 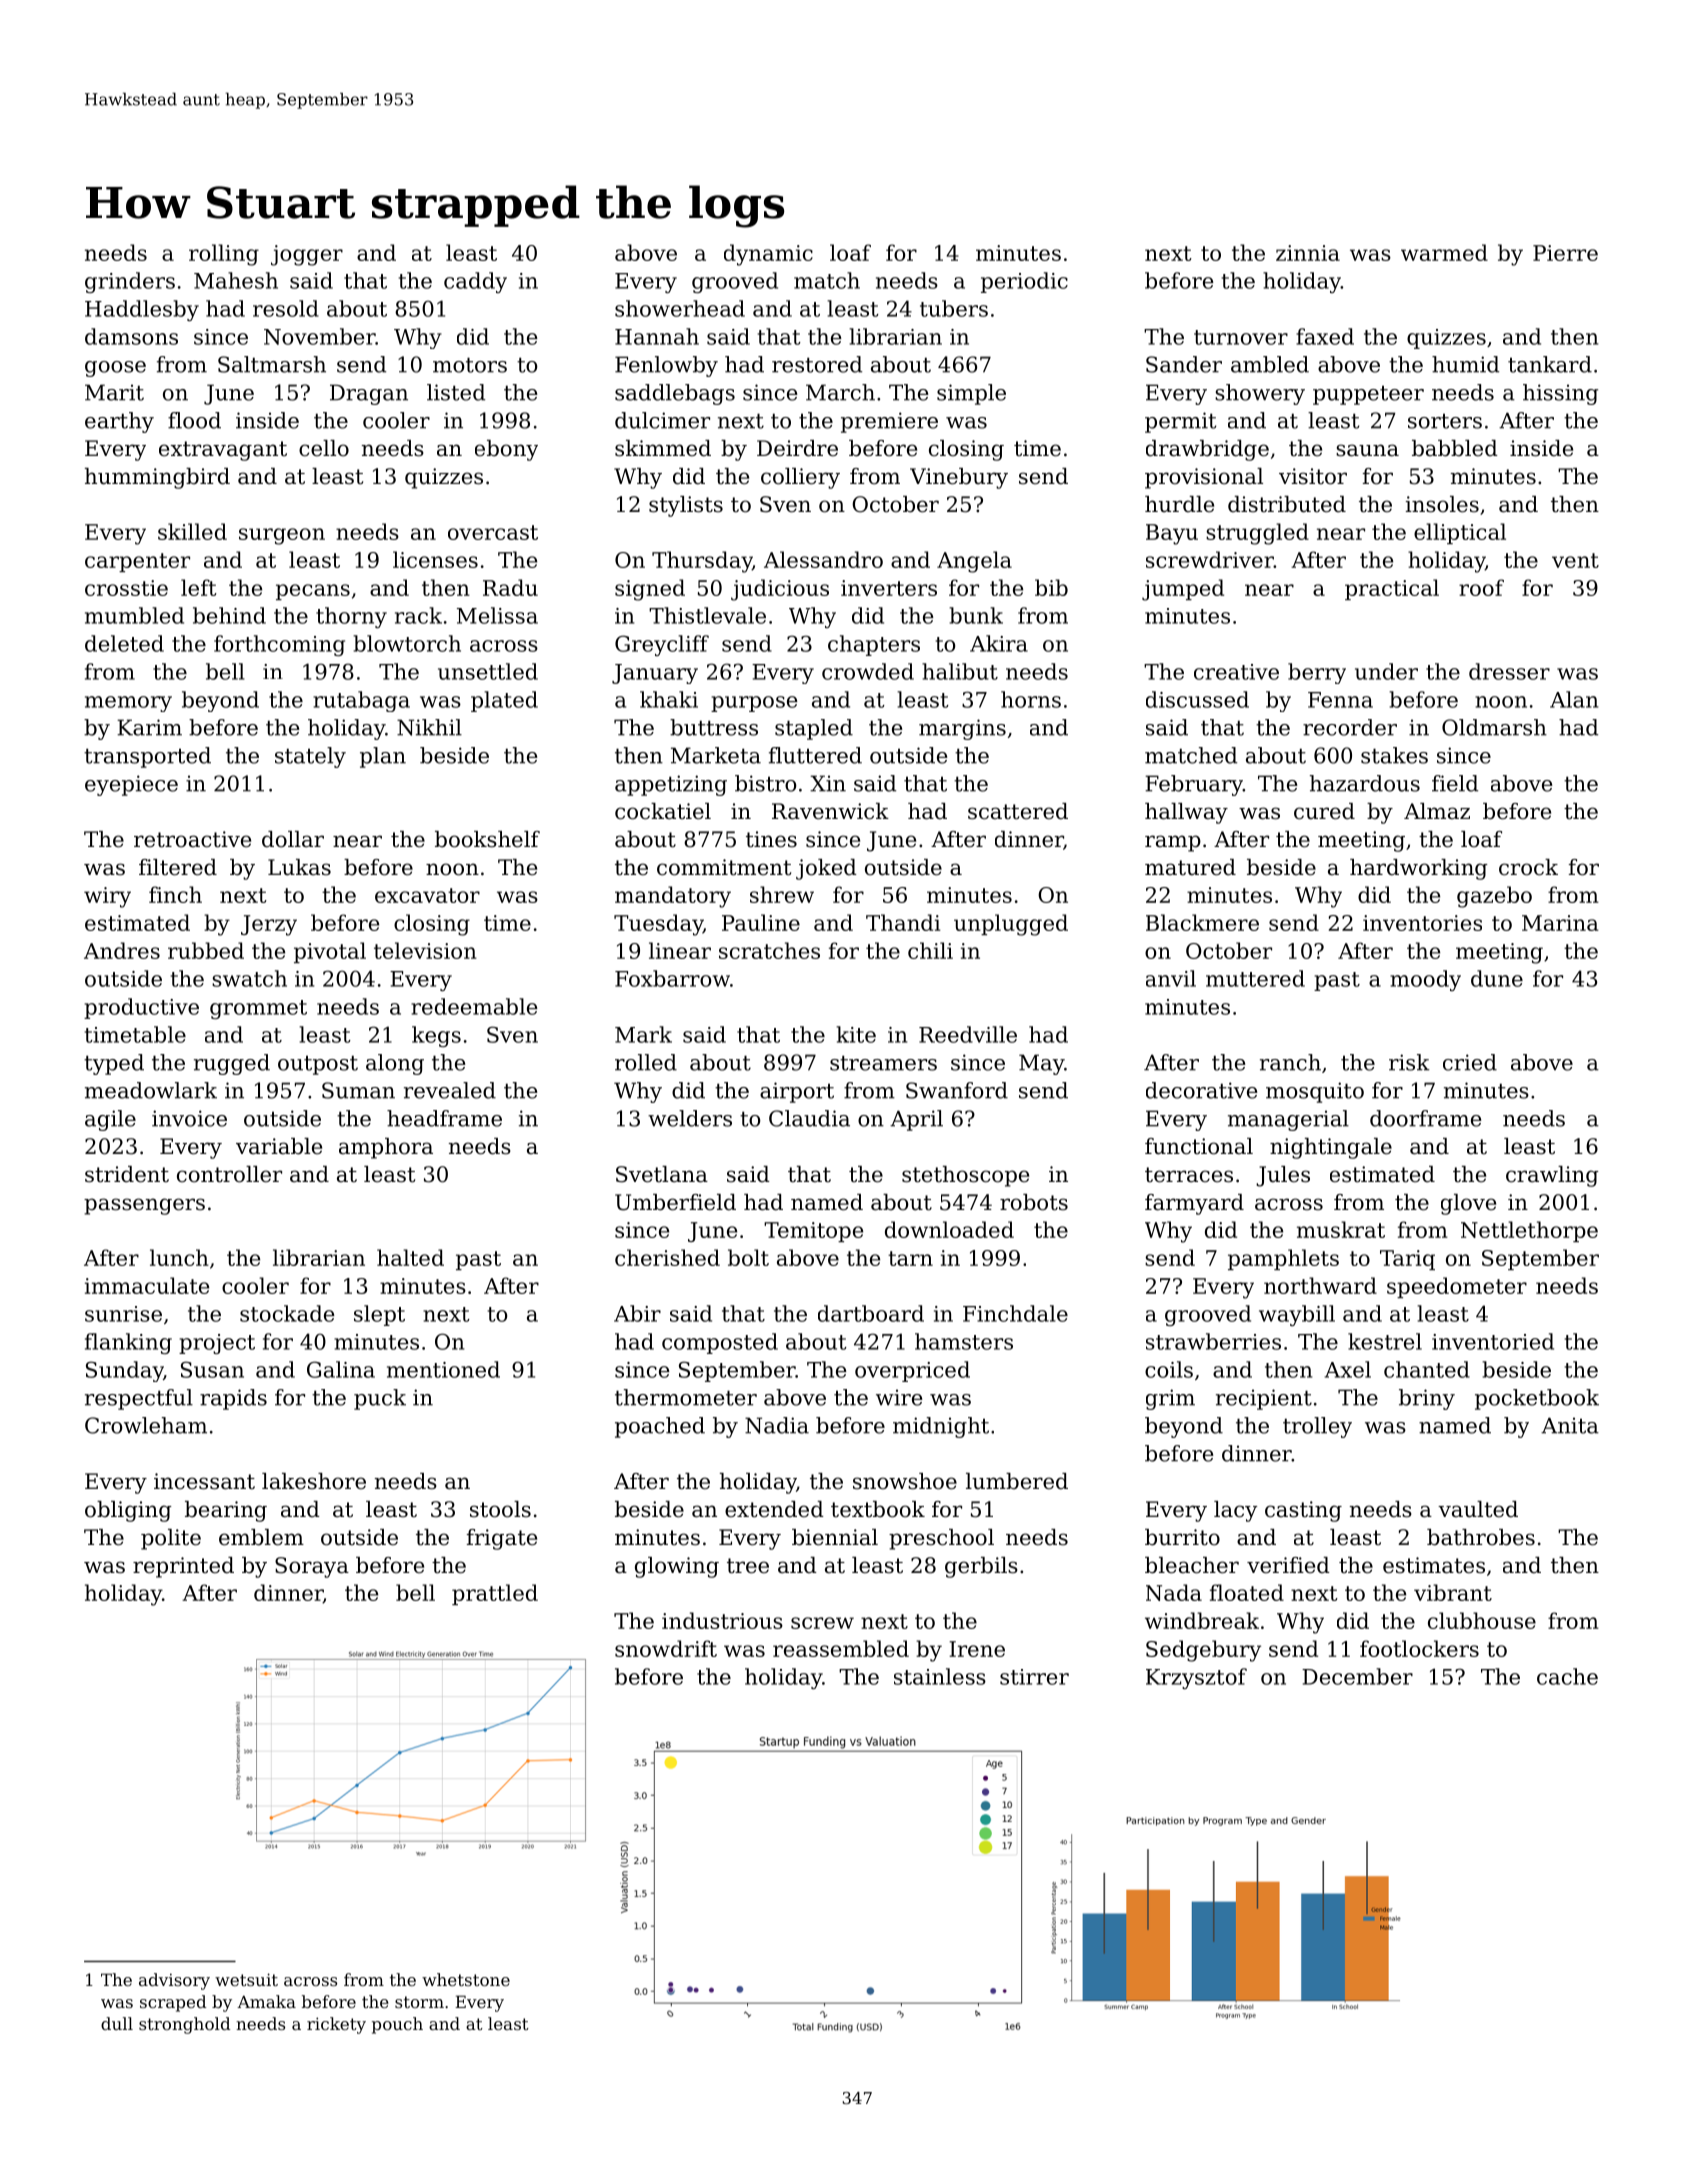 What do you see at coordinates (1482, 1620) in the screenshot?
I see `clubhouse` at bounding box center [1482, 1620].
